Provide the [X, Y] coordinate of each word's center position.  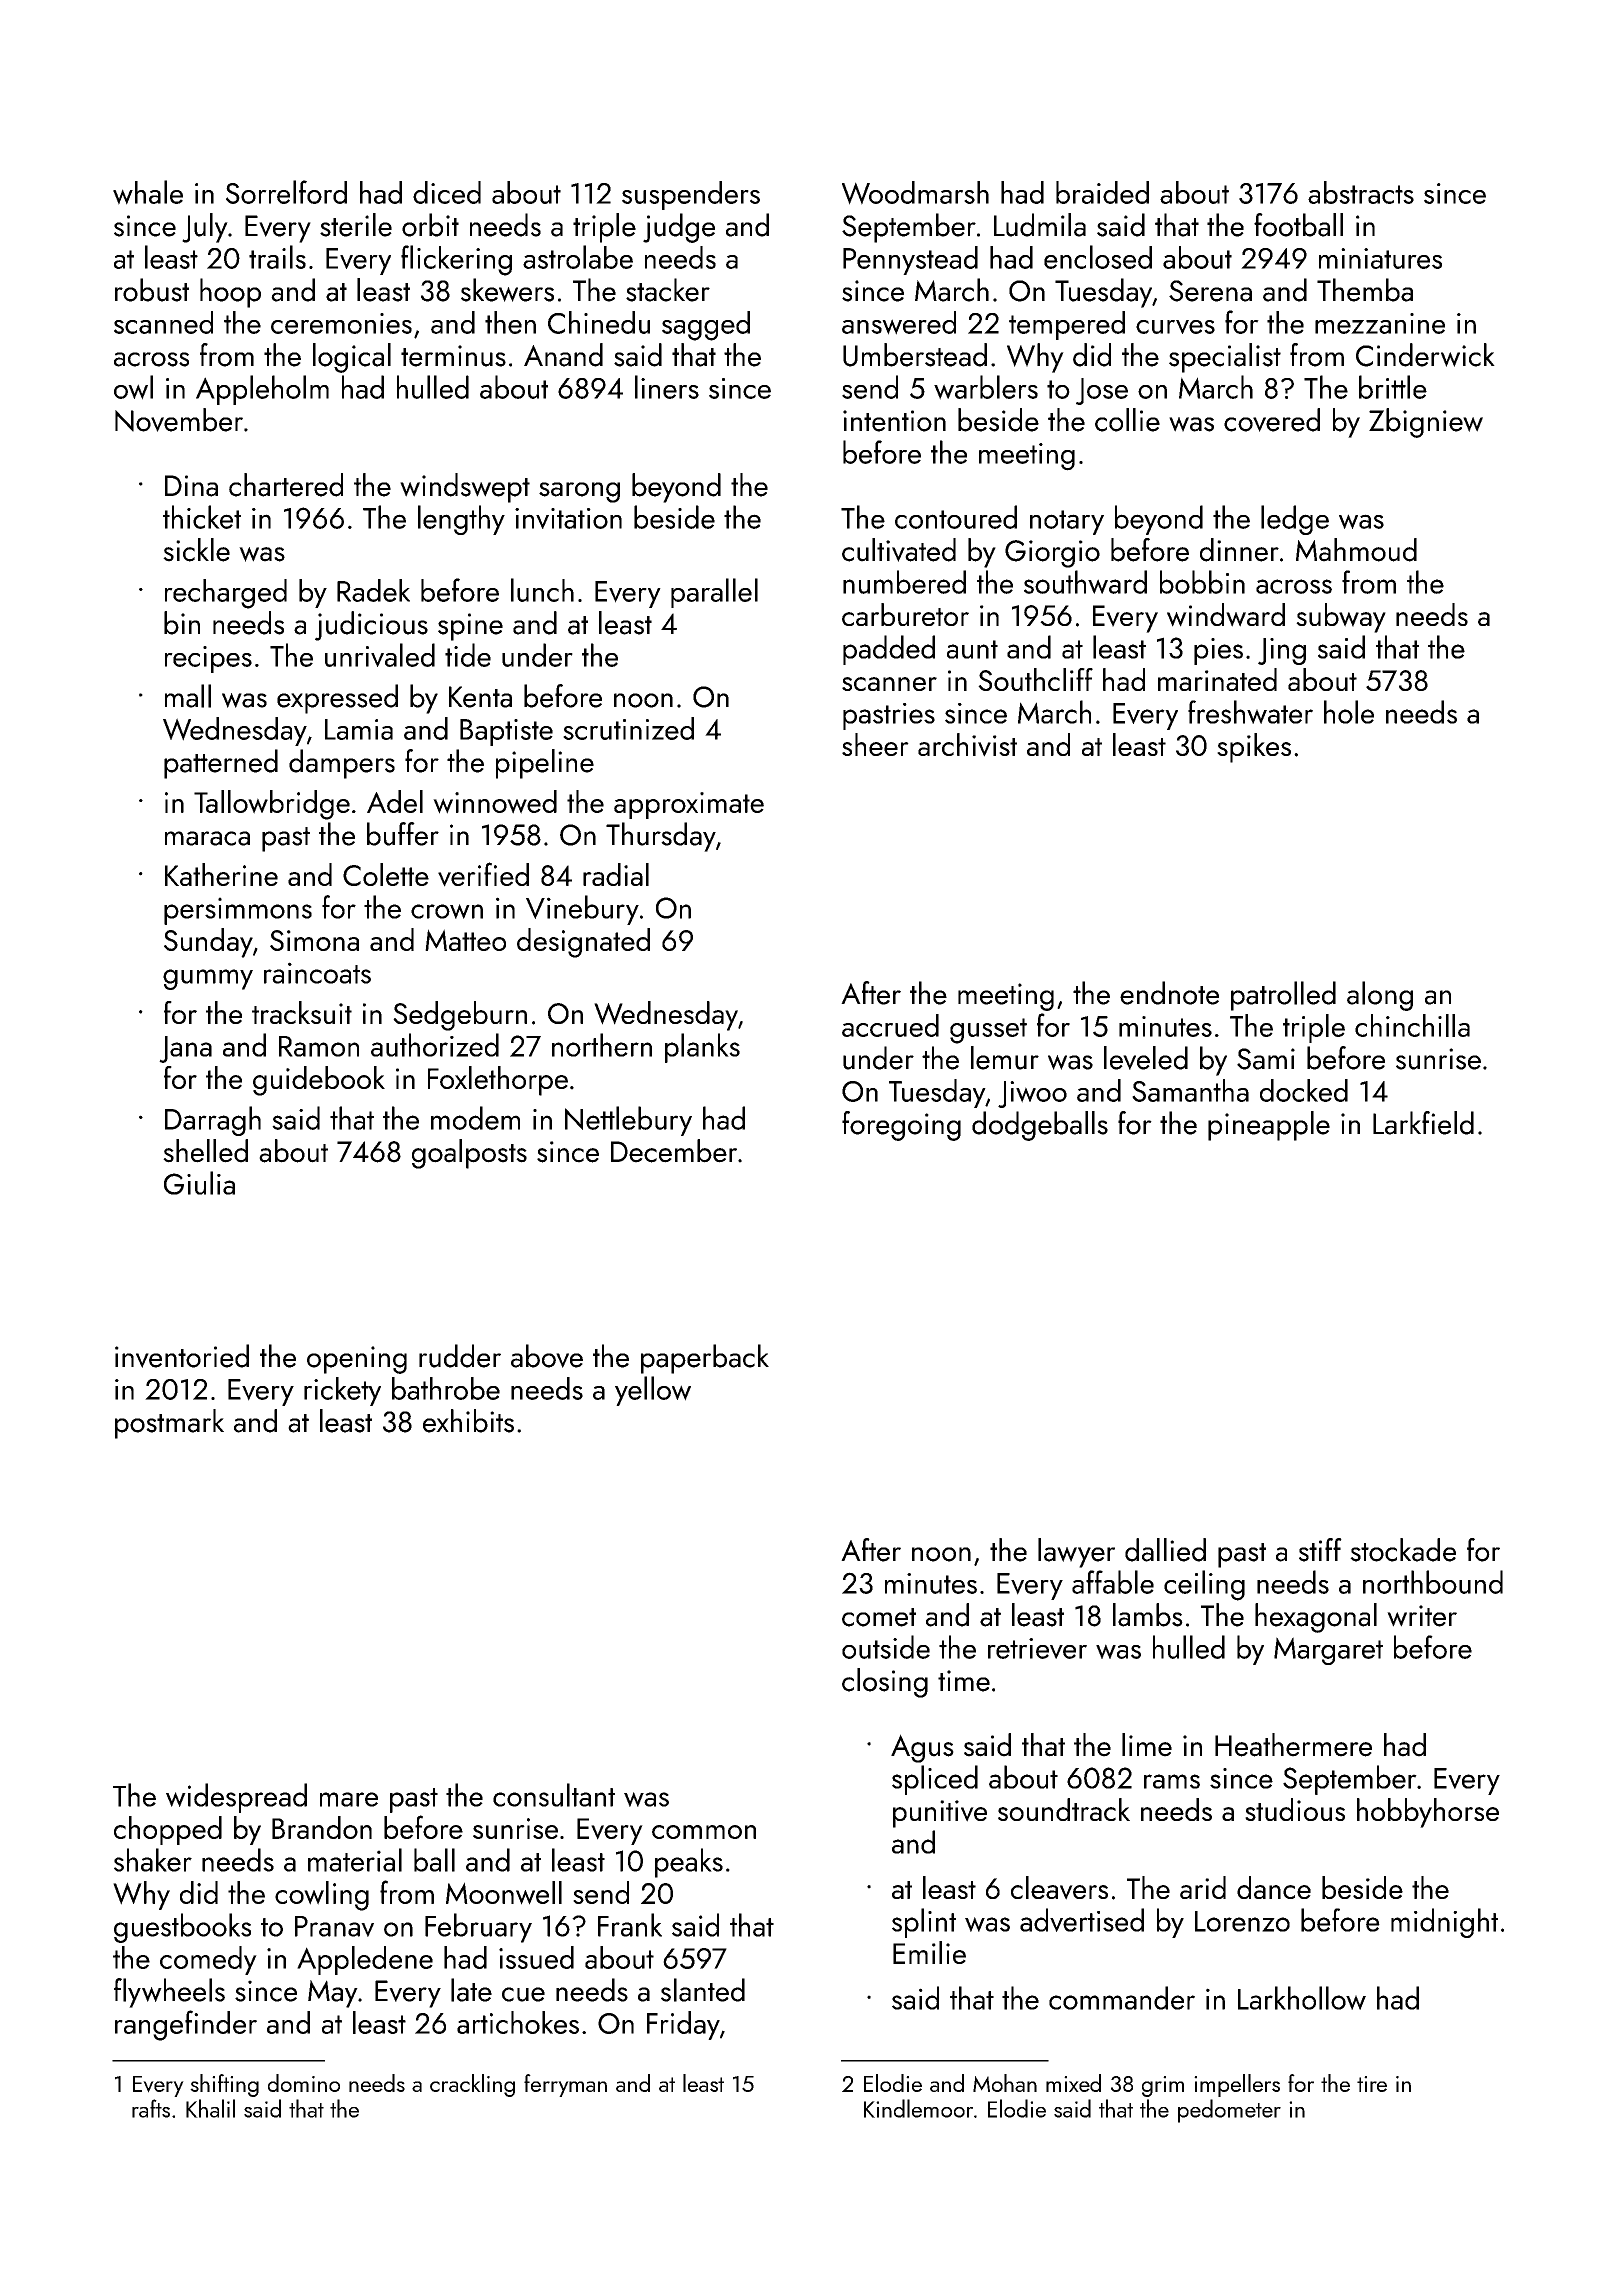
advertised [1082, 1920]
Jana [185, 1049]
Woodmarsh [915, 193]
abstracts [1361, 192]
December [674, 1151]
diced [447, 192]
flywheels [169, 1993]
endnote [1169, 993]
